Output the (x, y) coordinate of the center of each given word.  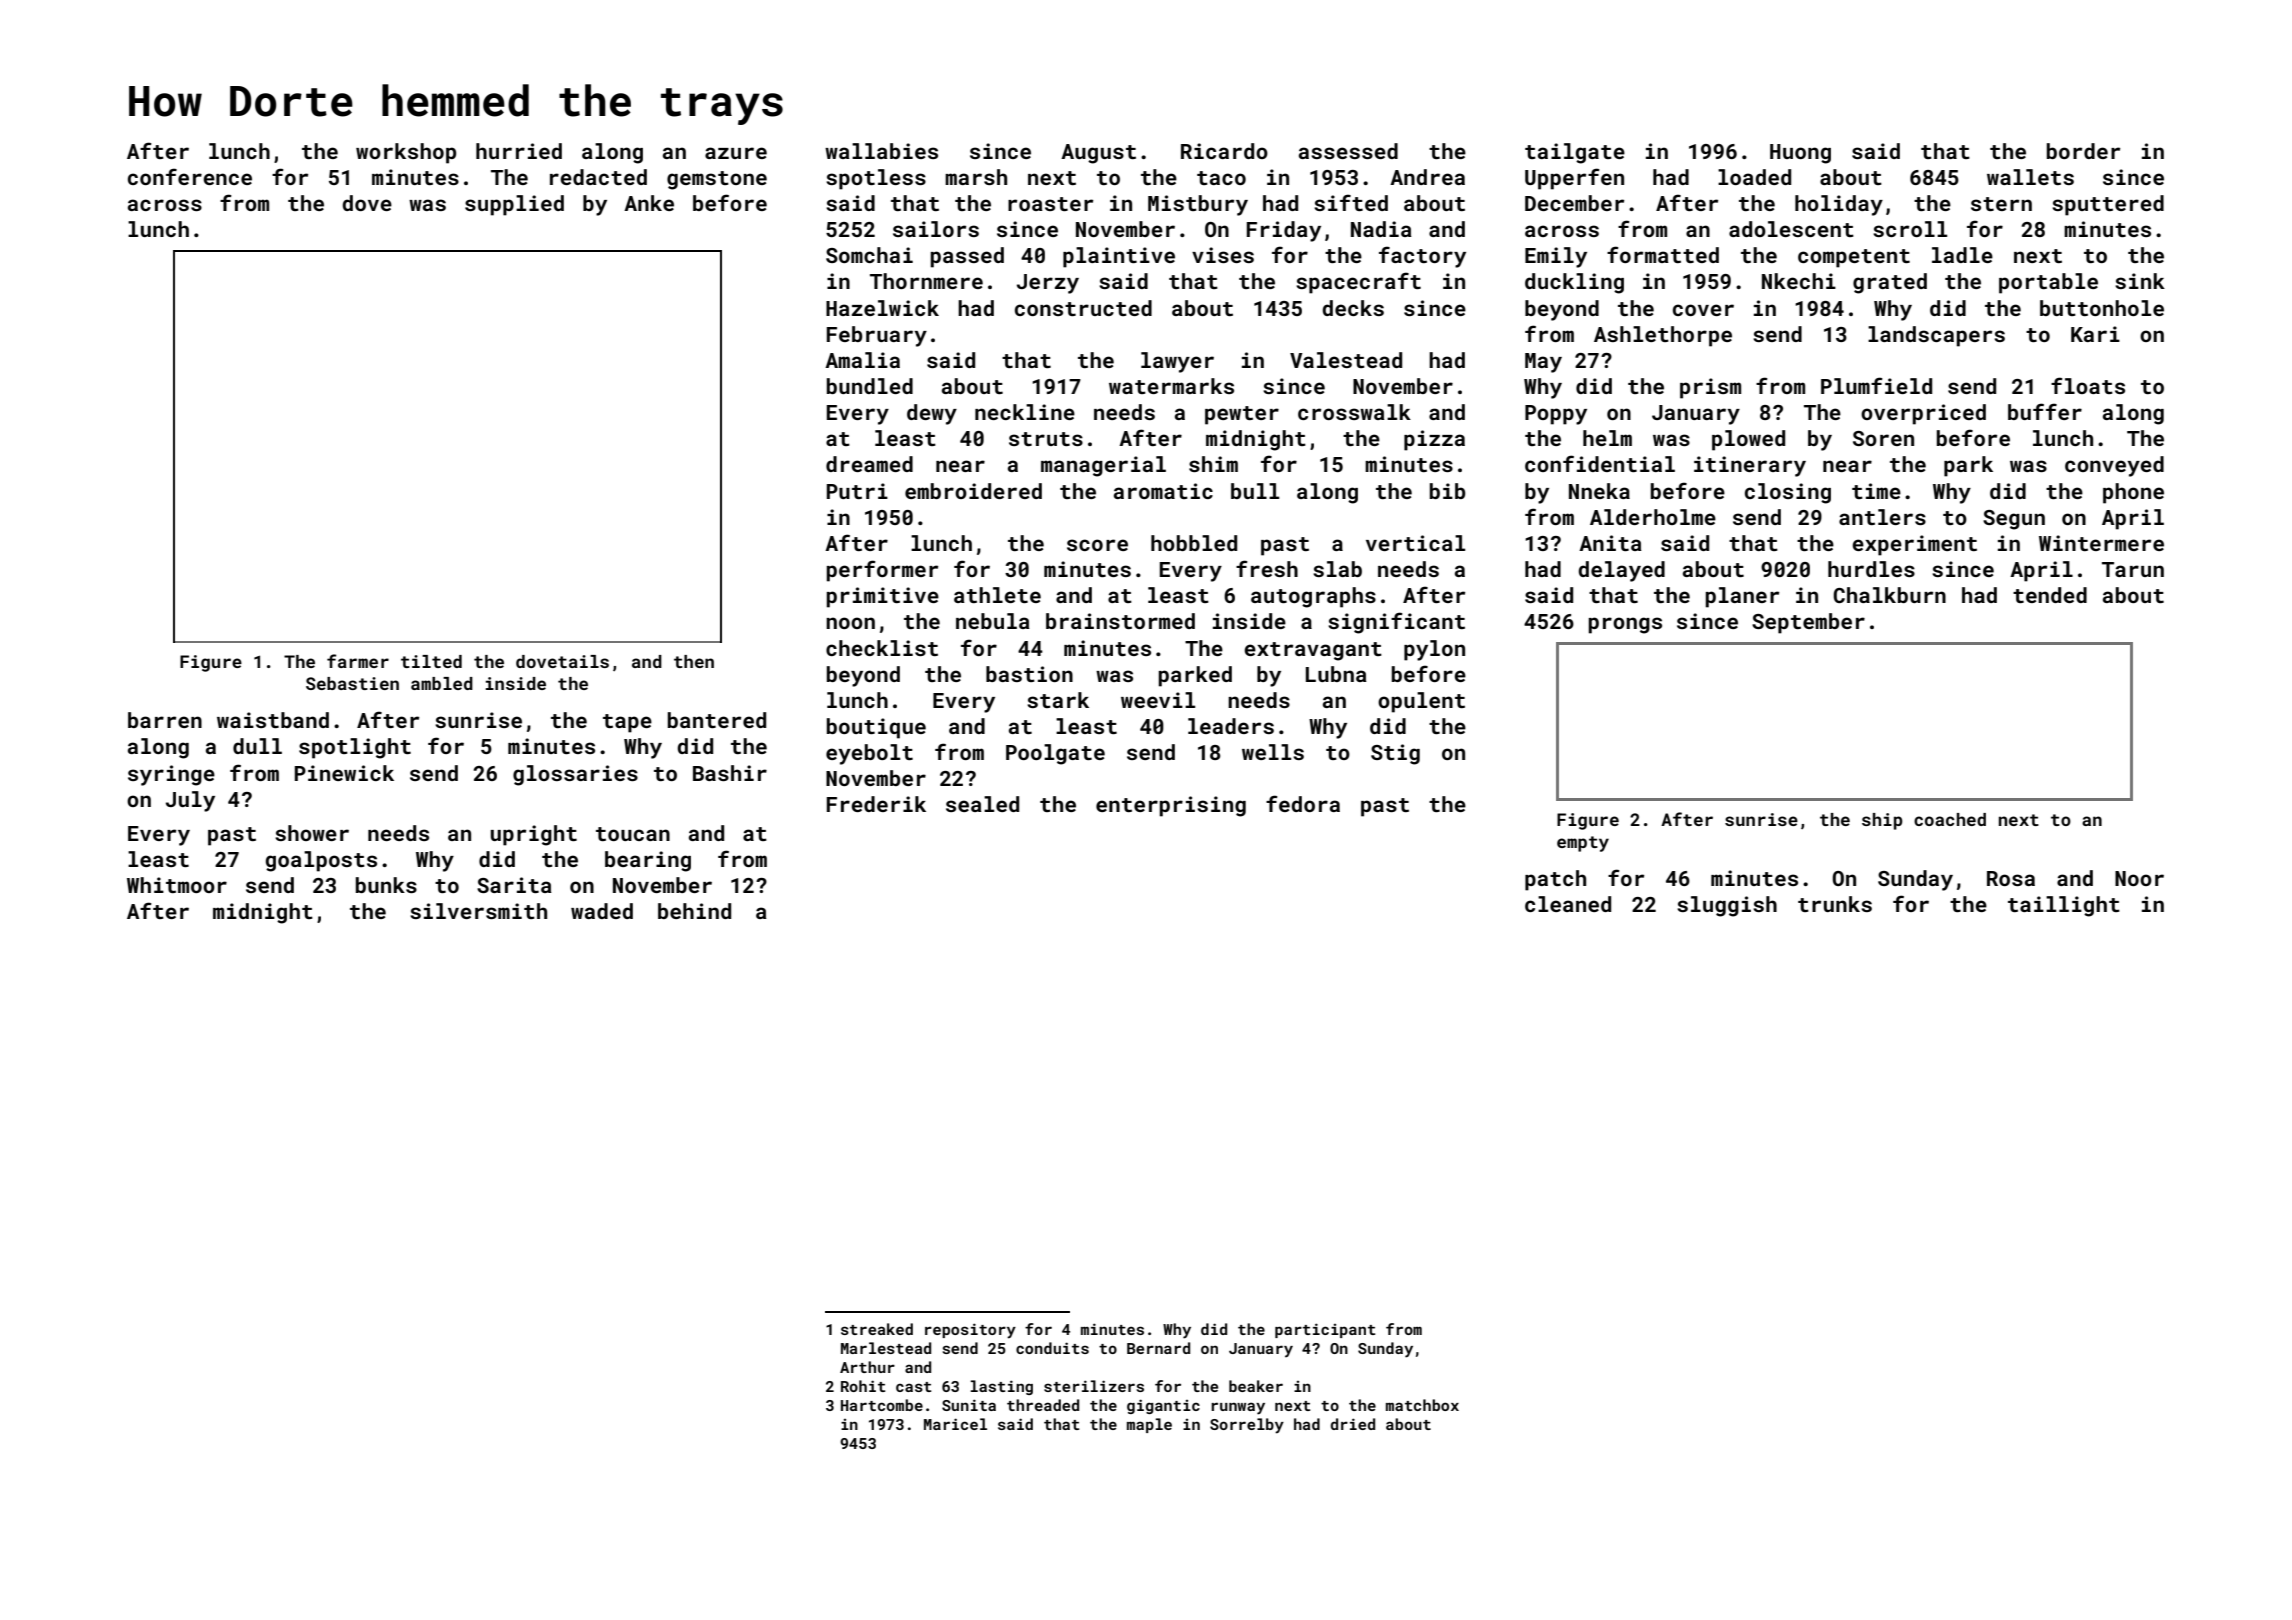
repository (970, 1331)
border (2083, 151)
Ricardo (1224, 151)
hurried (519, 151)
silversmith (478, 911)
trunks (1835, 904)
